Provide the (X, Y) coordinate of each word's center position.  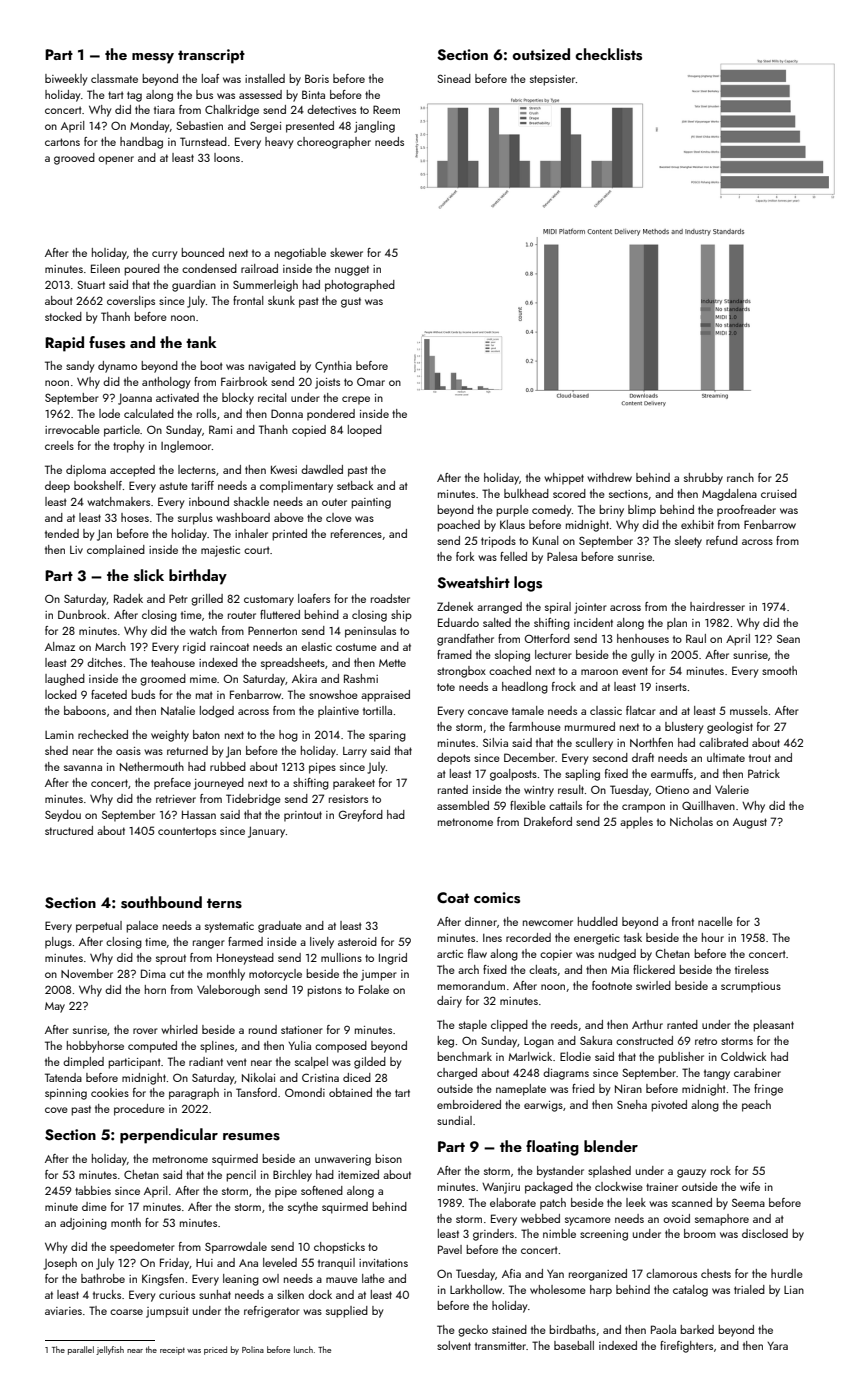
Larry (355, 752)
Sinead (454, 78)
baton (206, 734)
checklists (608, 54)
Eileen (105, 268)
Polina (253, 1349)
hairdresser (717, 606)
